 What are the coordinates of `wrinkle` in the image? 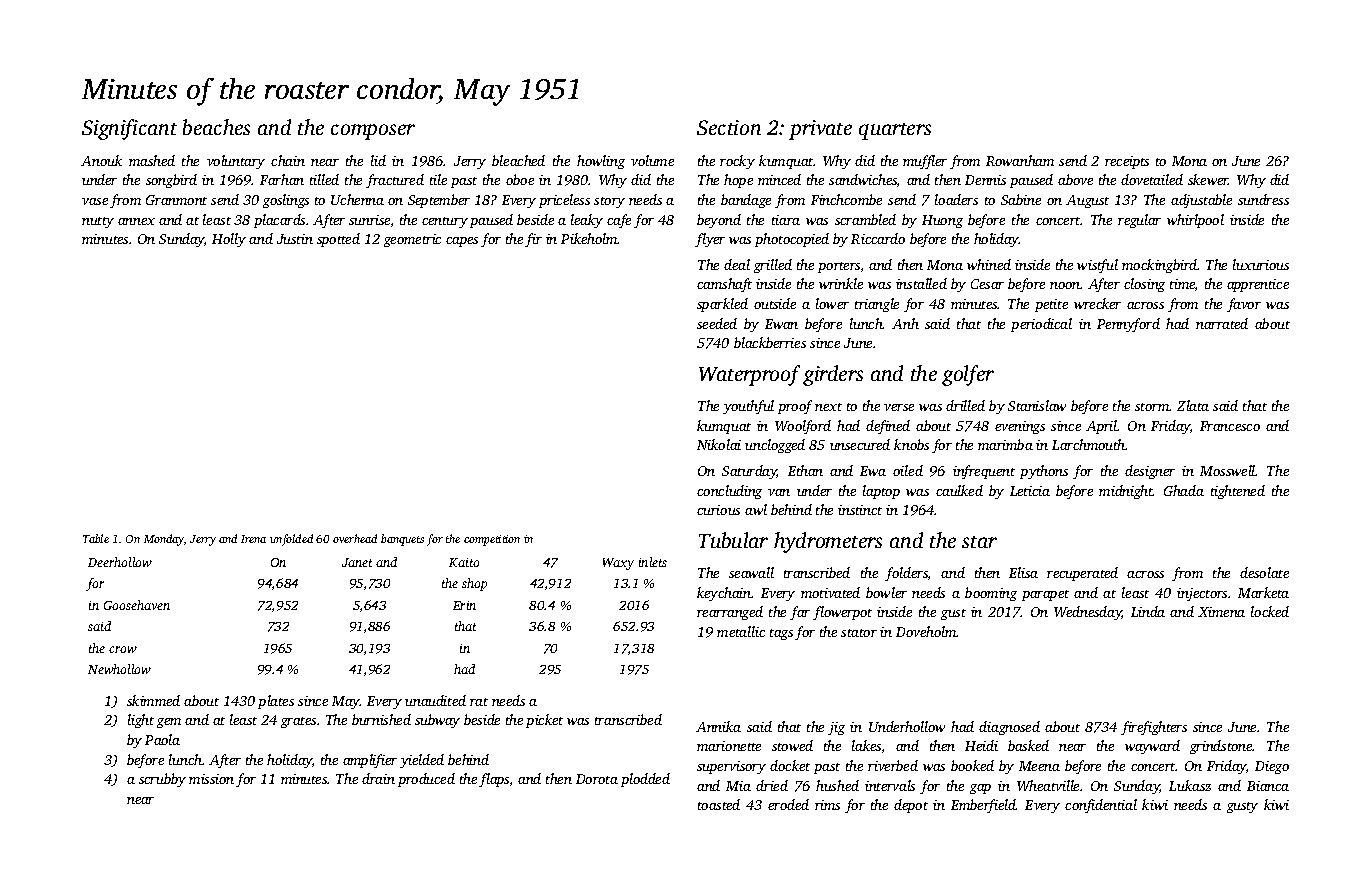 It's located at (841, 283).
